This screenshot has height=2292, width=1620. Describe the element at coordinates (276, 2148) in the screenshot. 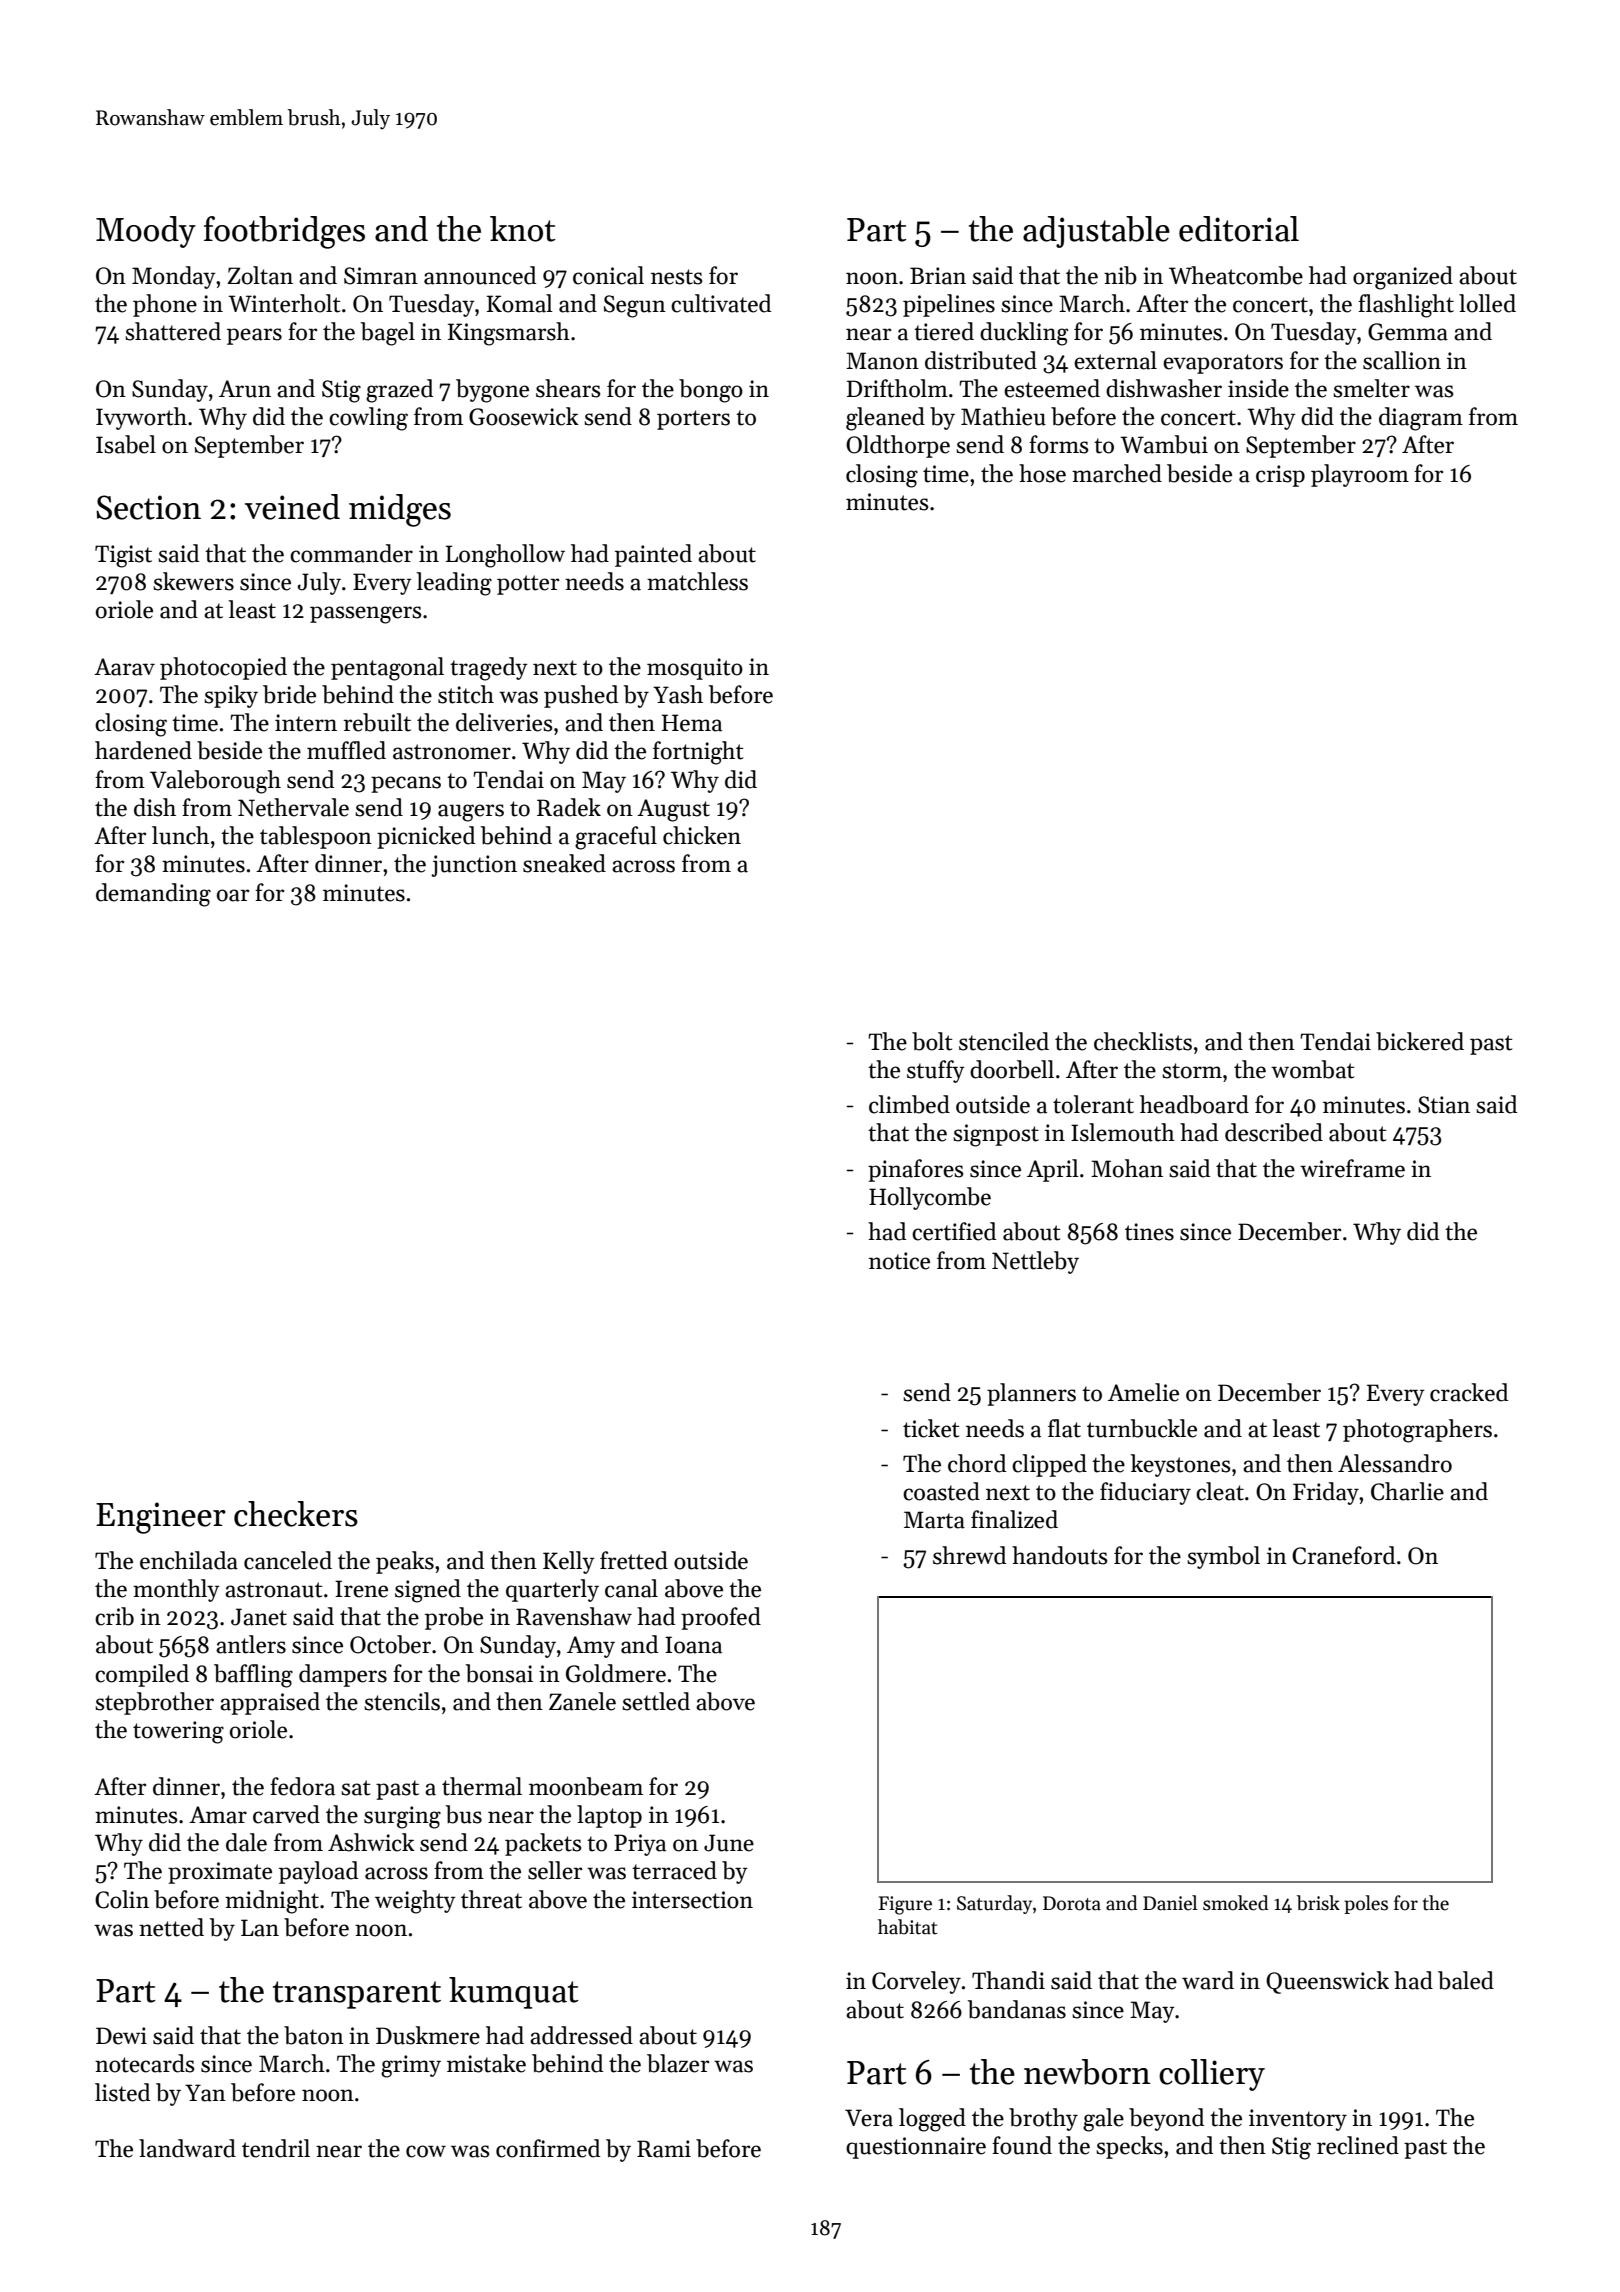

I see `tendril` at that location.
